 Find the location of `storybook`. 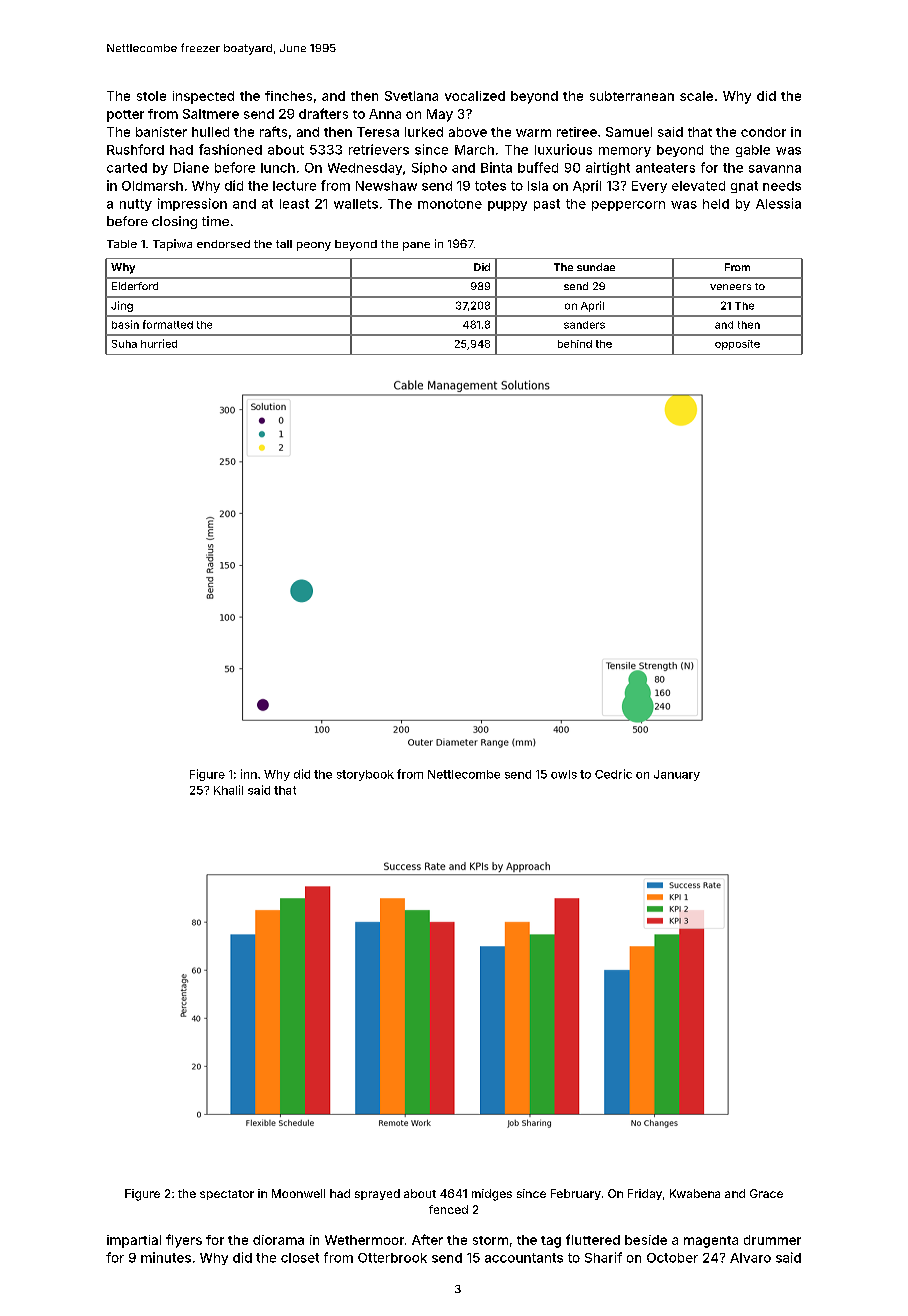

storybook is located at coordinates (365, 775).
